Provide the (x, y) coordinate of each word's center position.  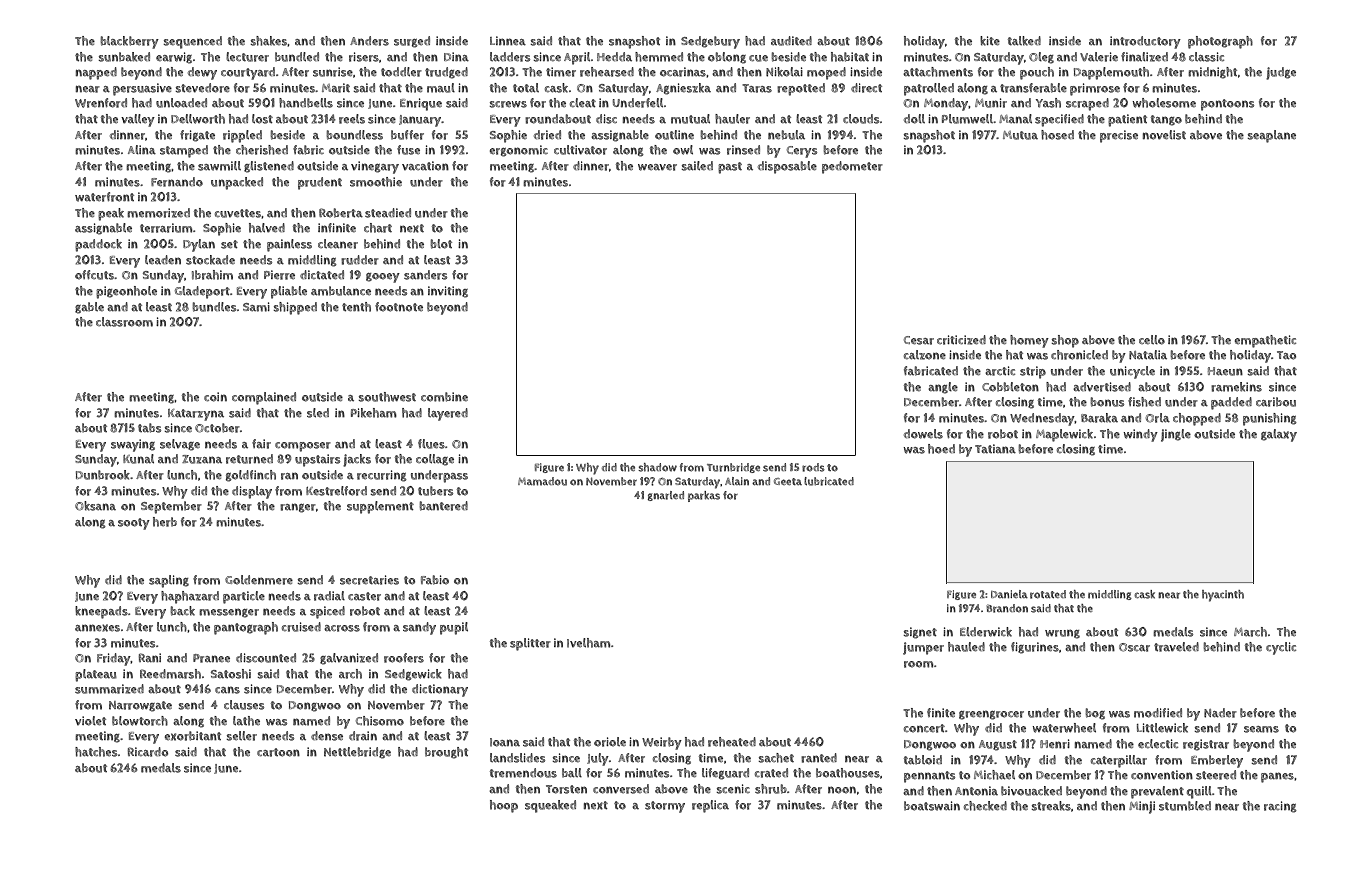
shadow (657, 467)
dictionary (440, 690)
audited (791, 41)
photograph (1220, 42)
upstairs (317, 460)
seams (1261, 729)
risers (364, 57)
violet (90, 721)
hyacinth (1223, 596)
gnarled (665, 496)
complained (264, 398)
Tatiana (995, 448)
